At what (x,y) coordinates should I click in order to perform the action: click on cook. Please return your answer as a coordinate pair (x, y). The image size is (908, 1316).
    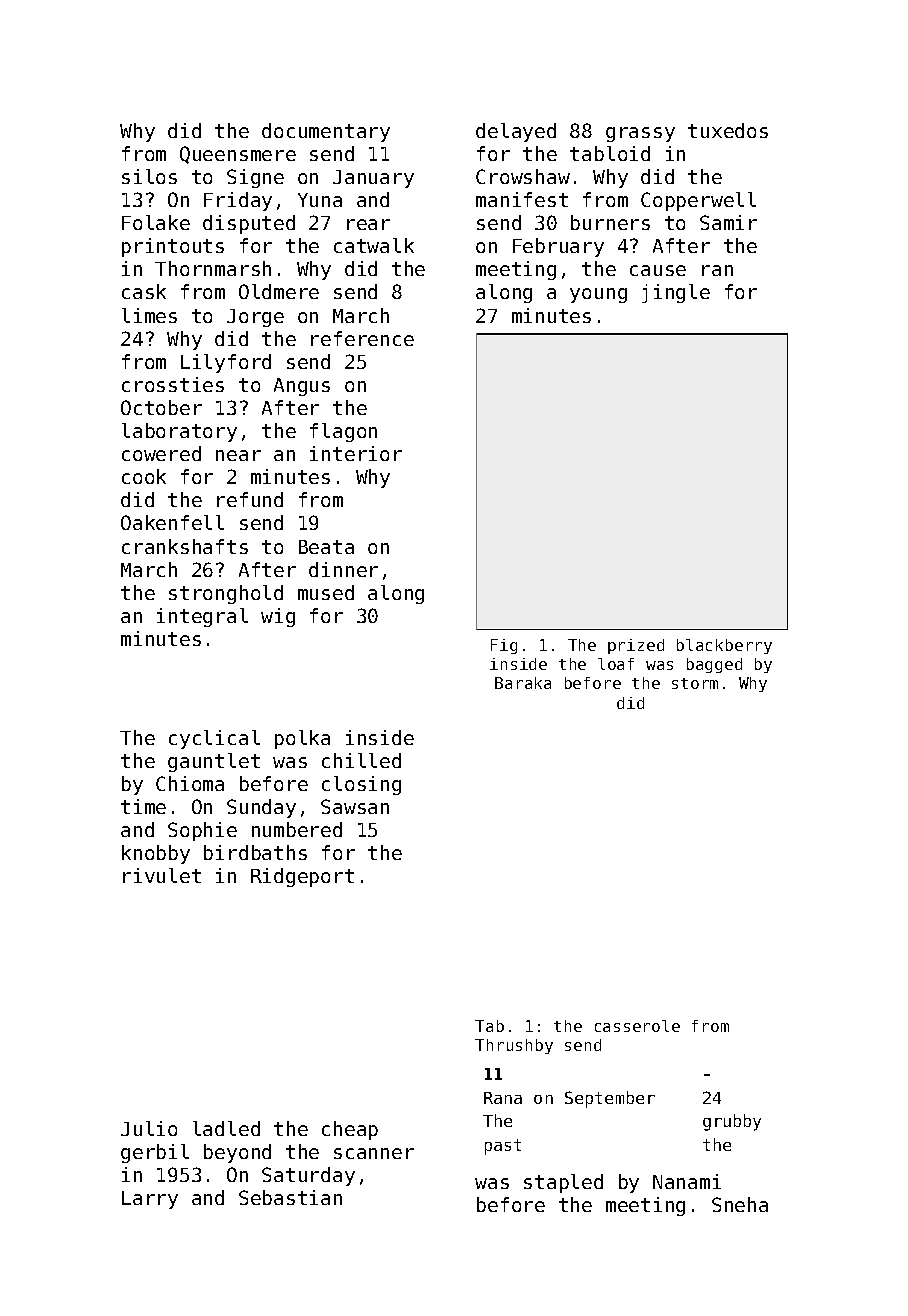
    Looking at the image, I should click on (144, 476).
